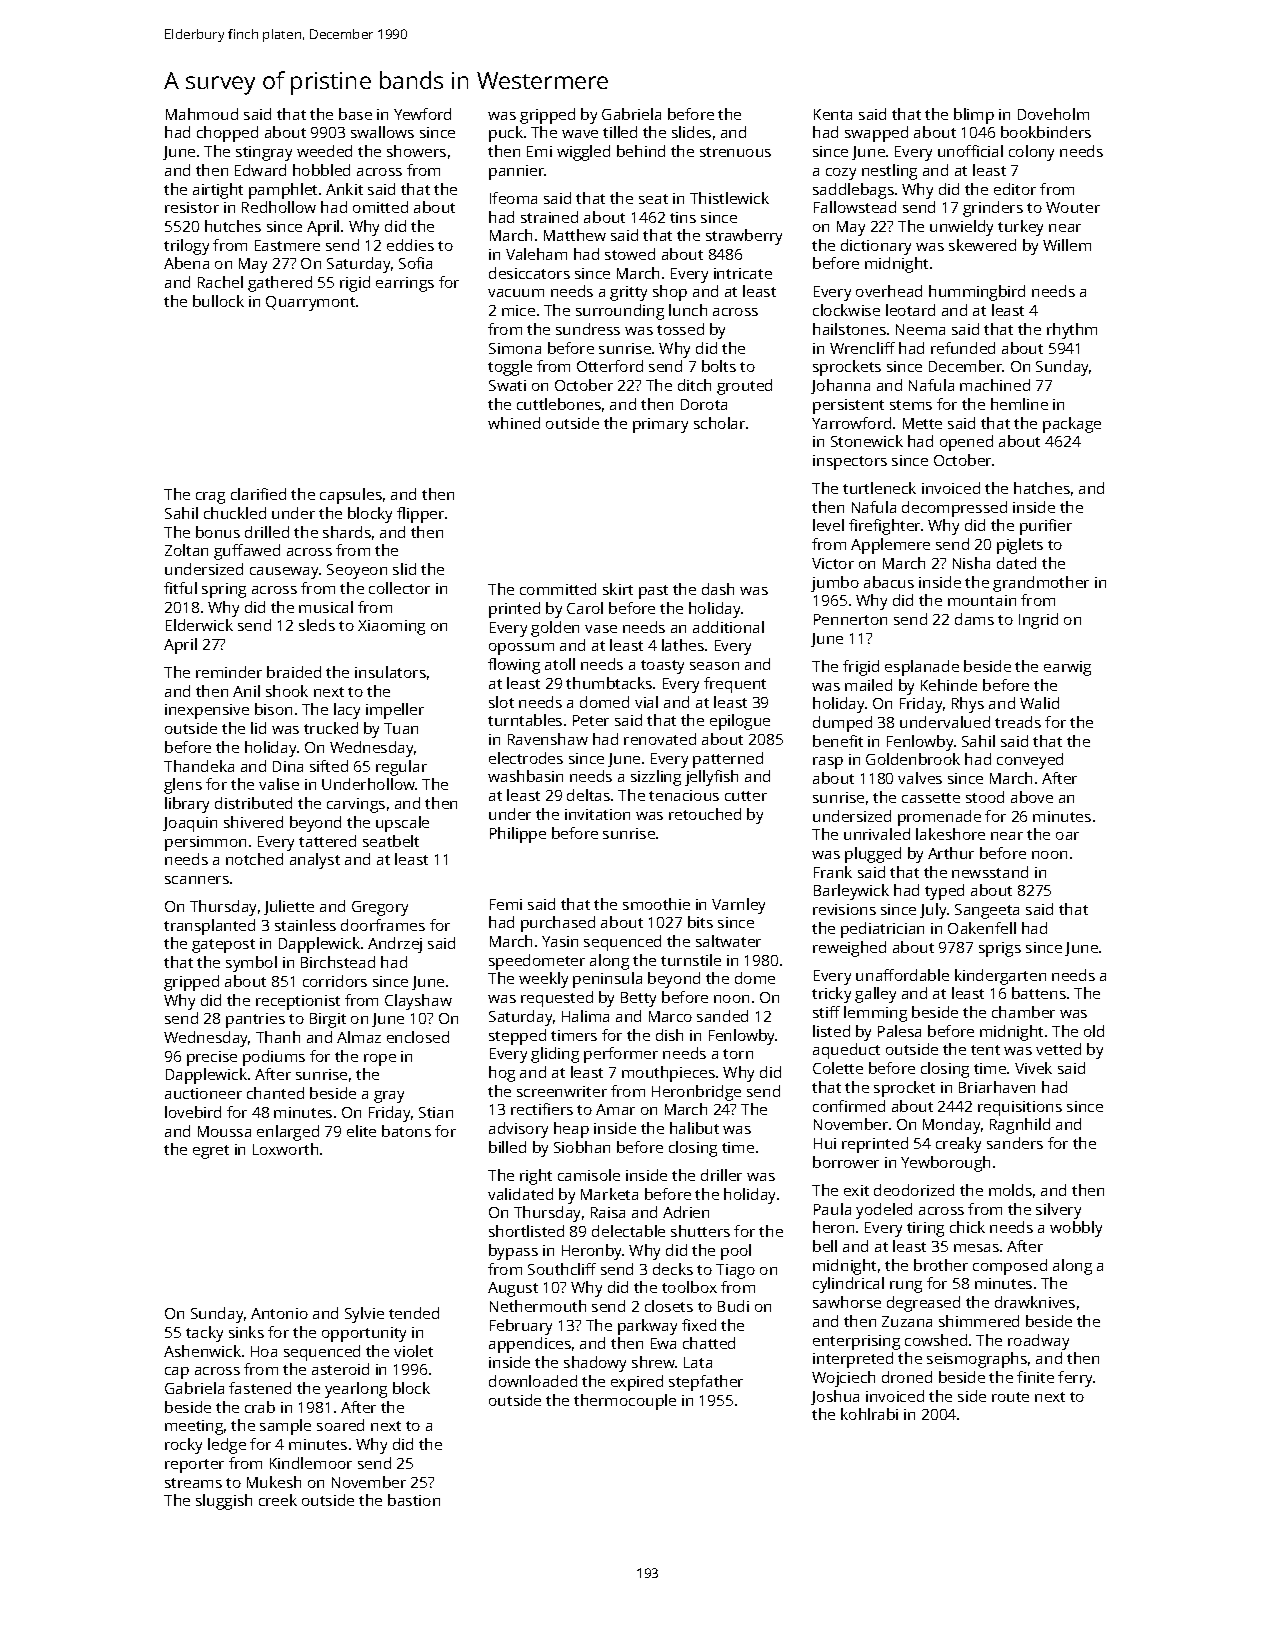 Image resolution: width=1273 pixels, height=1647 pixels. What do you see at coordinates (186, 247) in the screenshot?
I see `trilogy` at bounding box center [186, 247].
